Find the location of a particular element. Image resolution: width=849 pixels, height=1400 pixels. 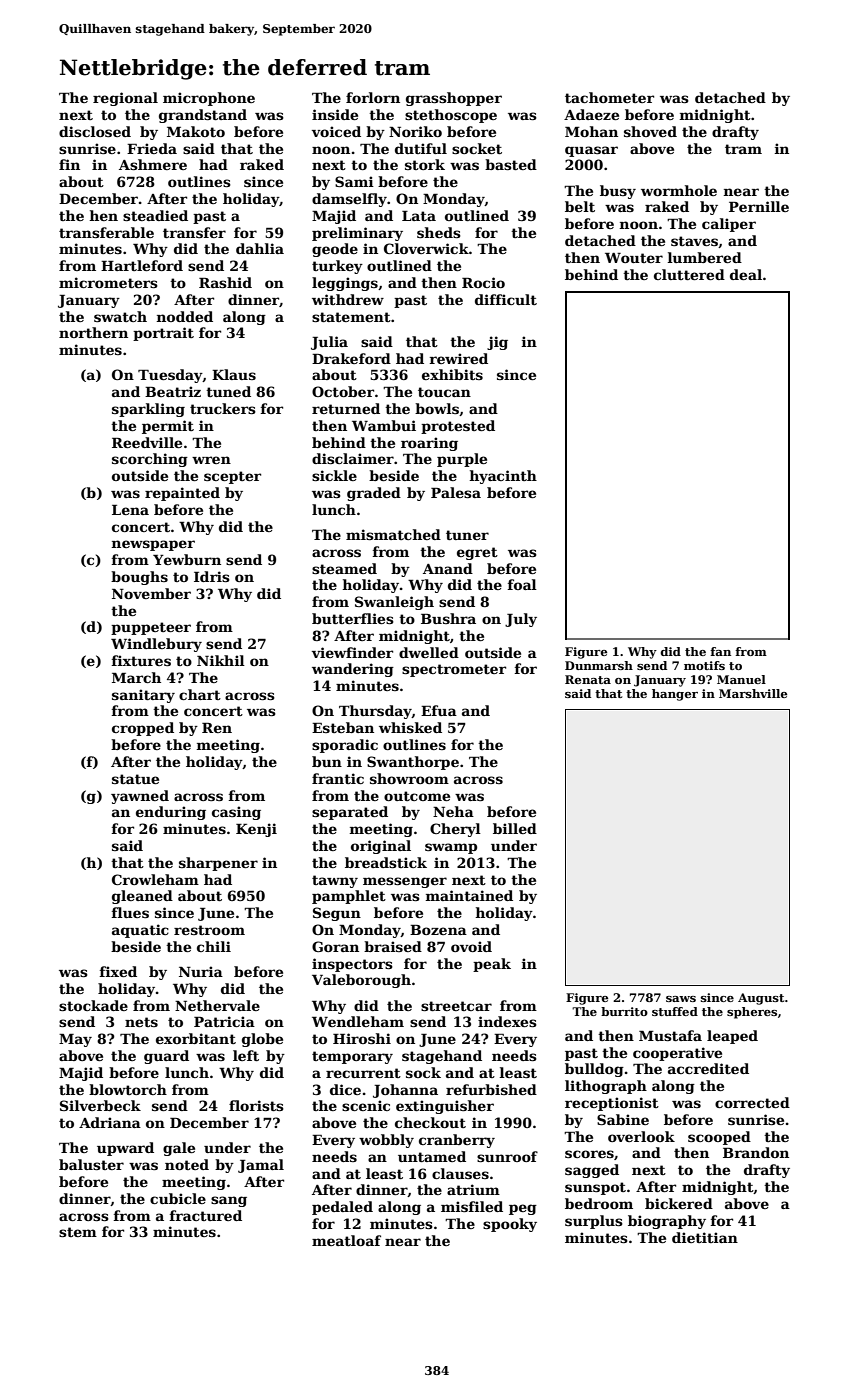

fractured is located at coordinates (205, 1215).
